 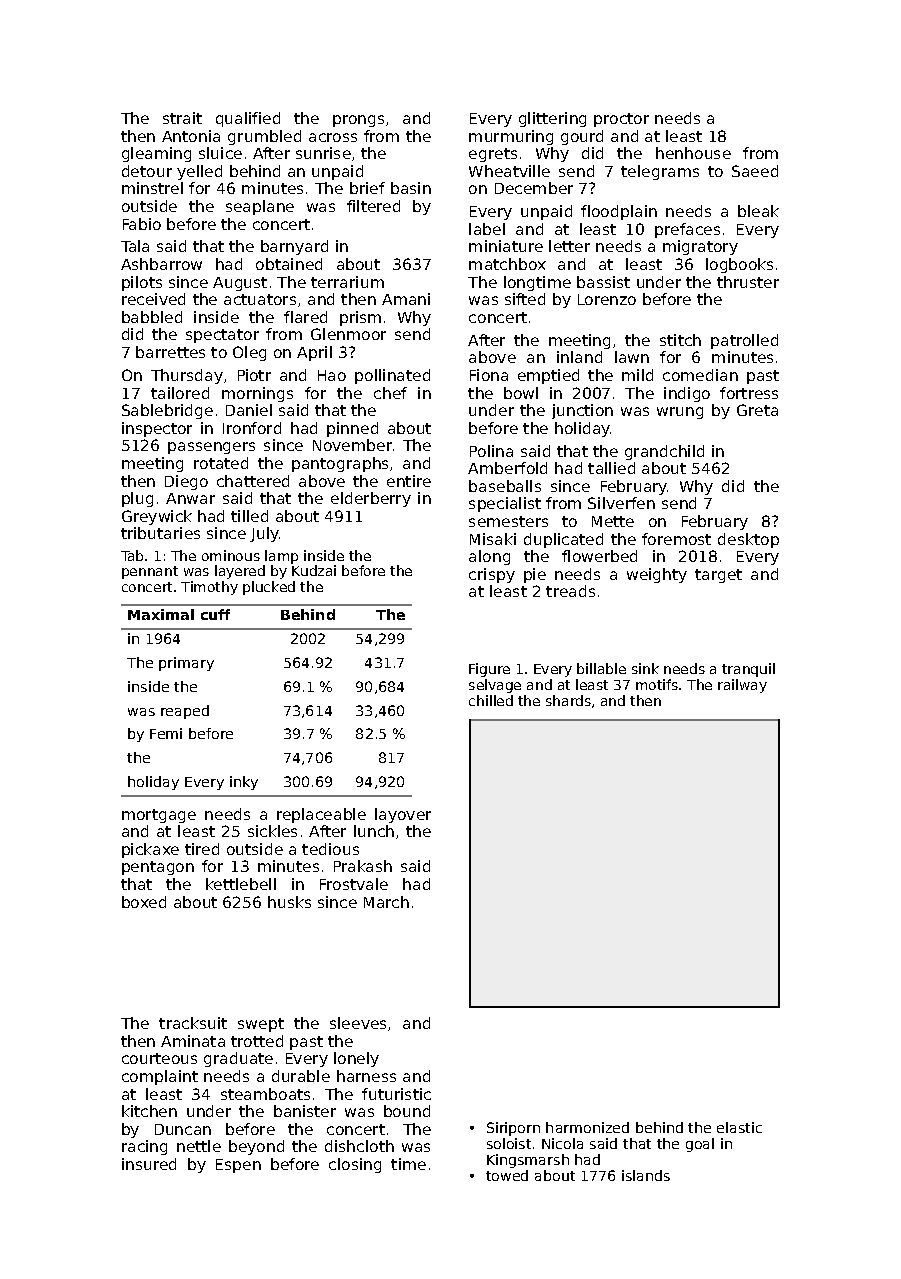 I want to click on primary, so click(x=186, y=664).
